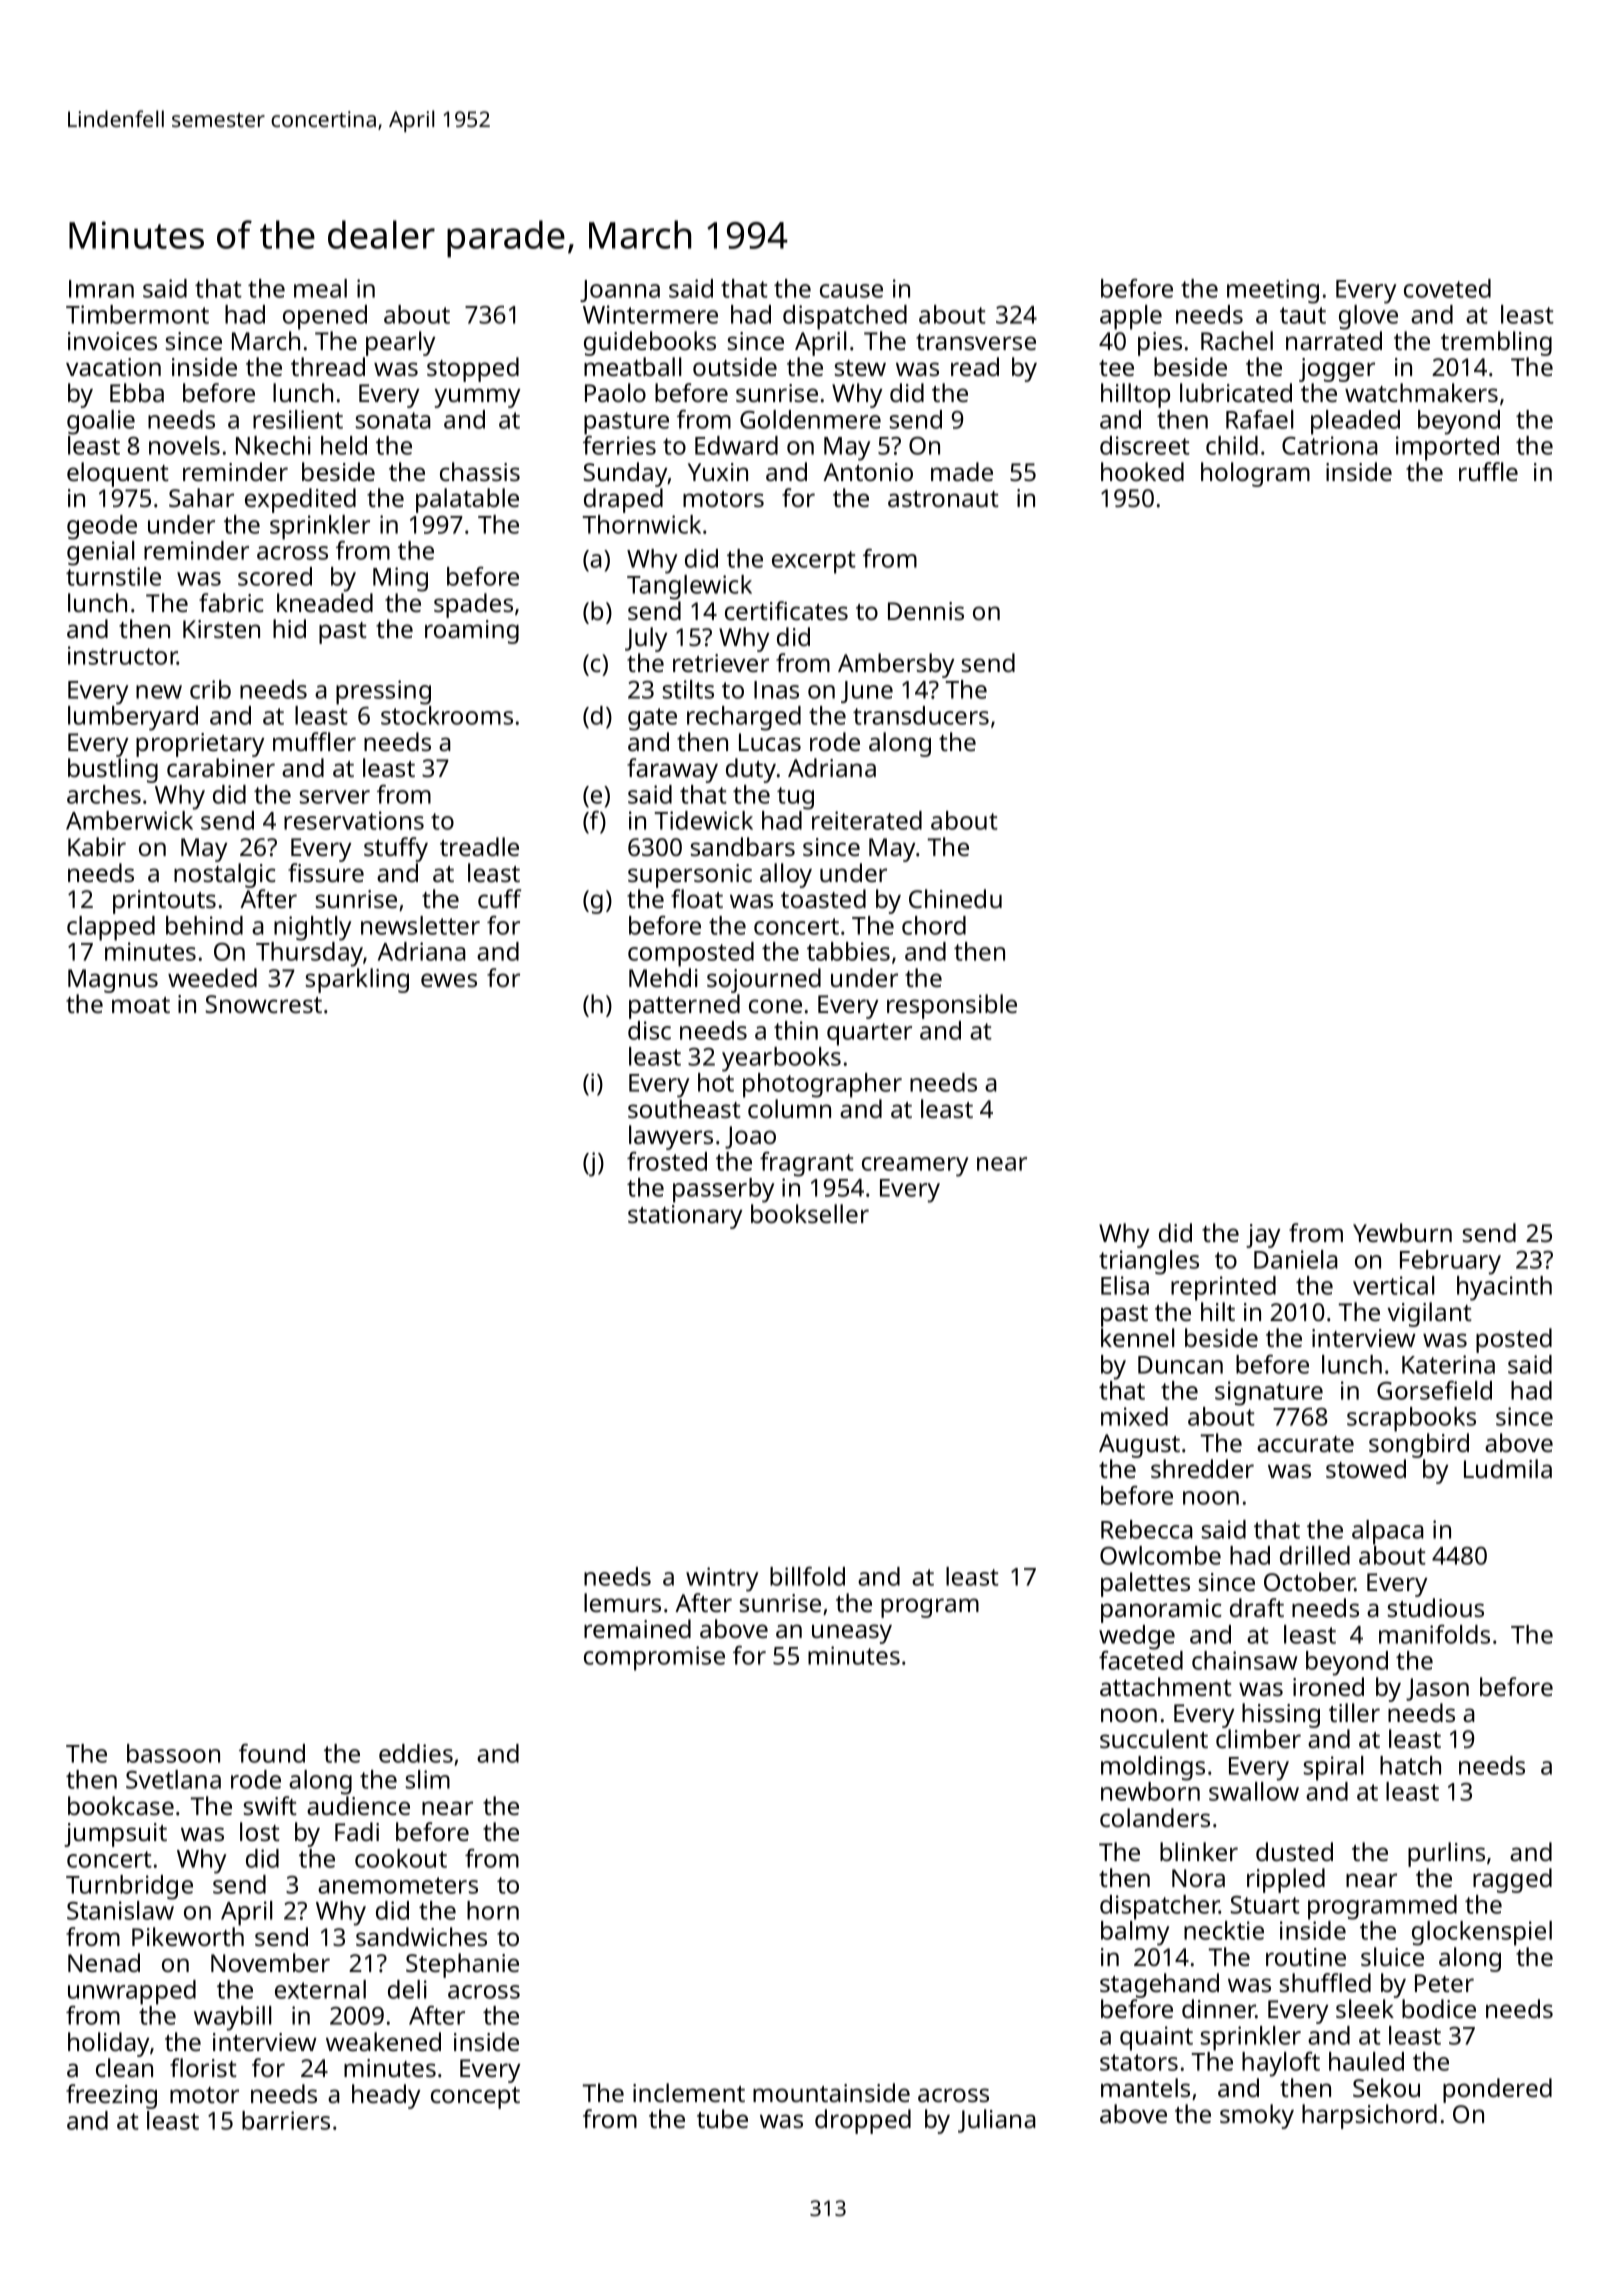  I want to click on frosted, so click(667, 1161).
